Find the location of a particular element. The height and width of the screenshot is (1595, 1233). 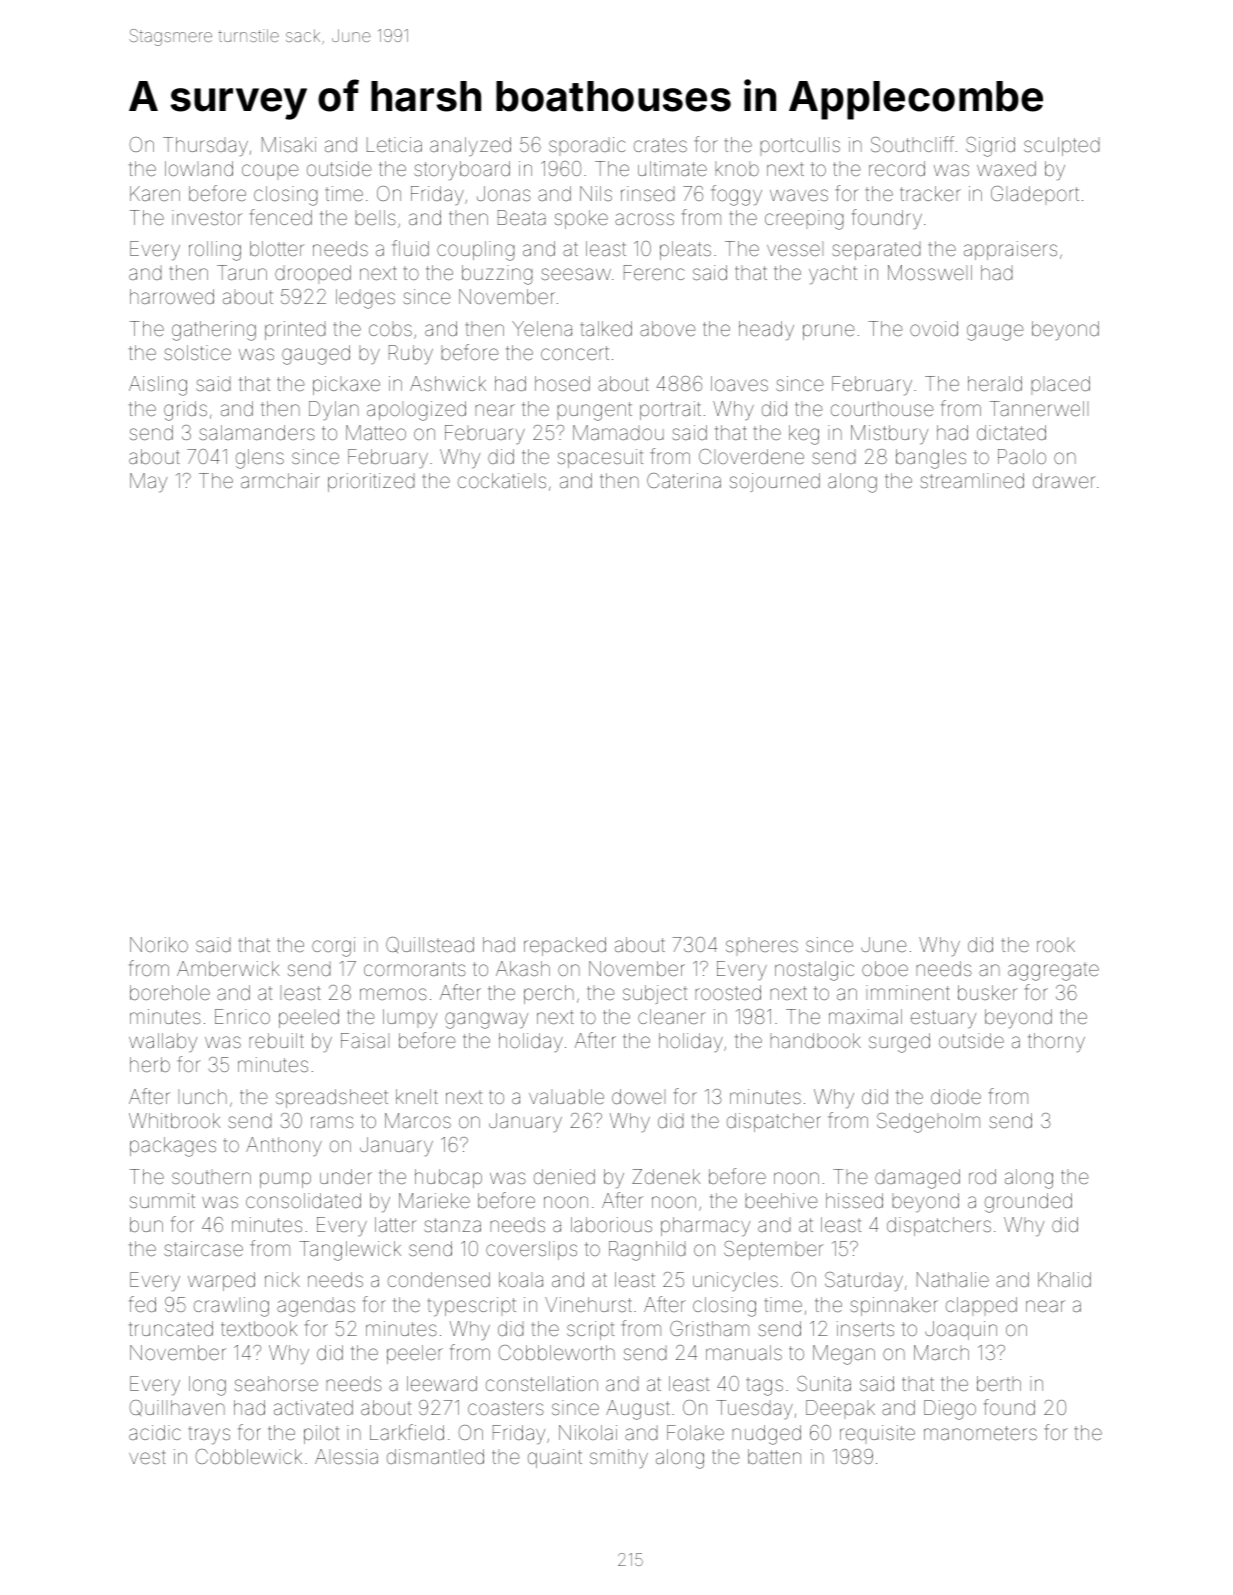

sojourned is located at coordinates (775, 482).
